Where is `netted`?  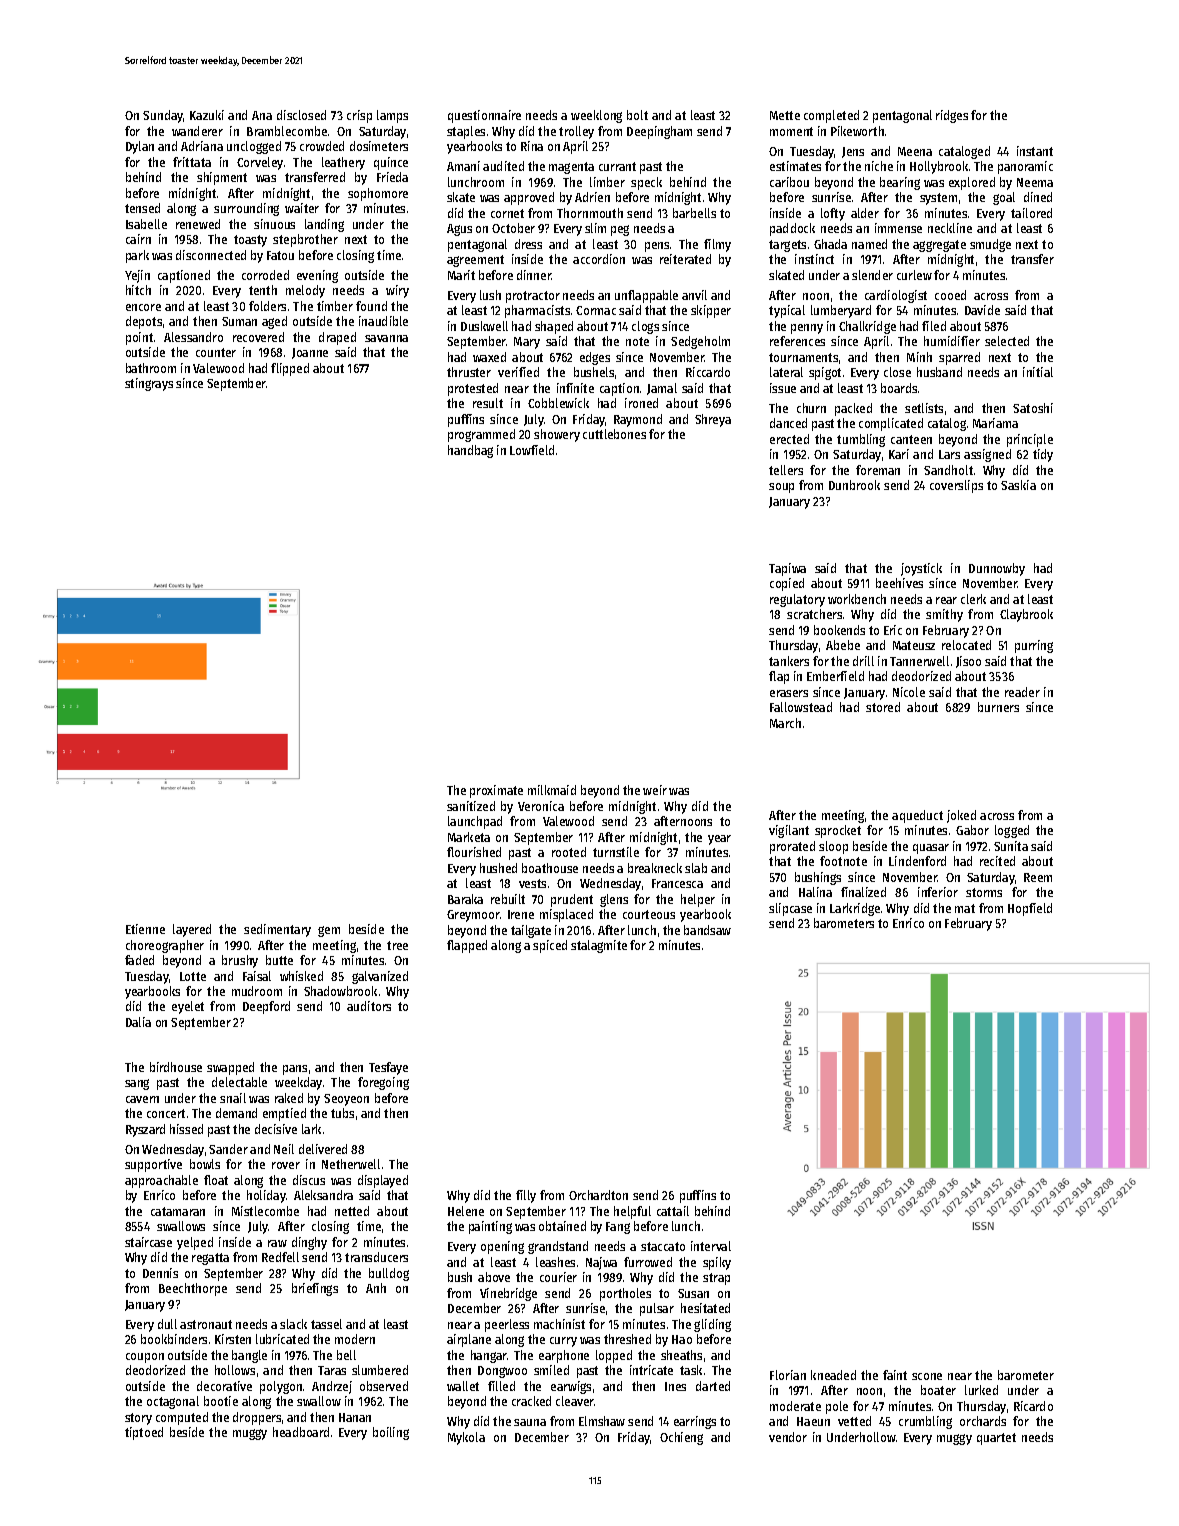 netted is located at coordinates (352, 1211).
